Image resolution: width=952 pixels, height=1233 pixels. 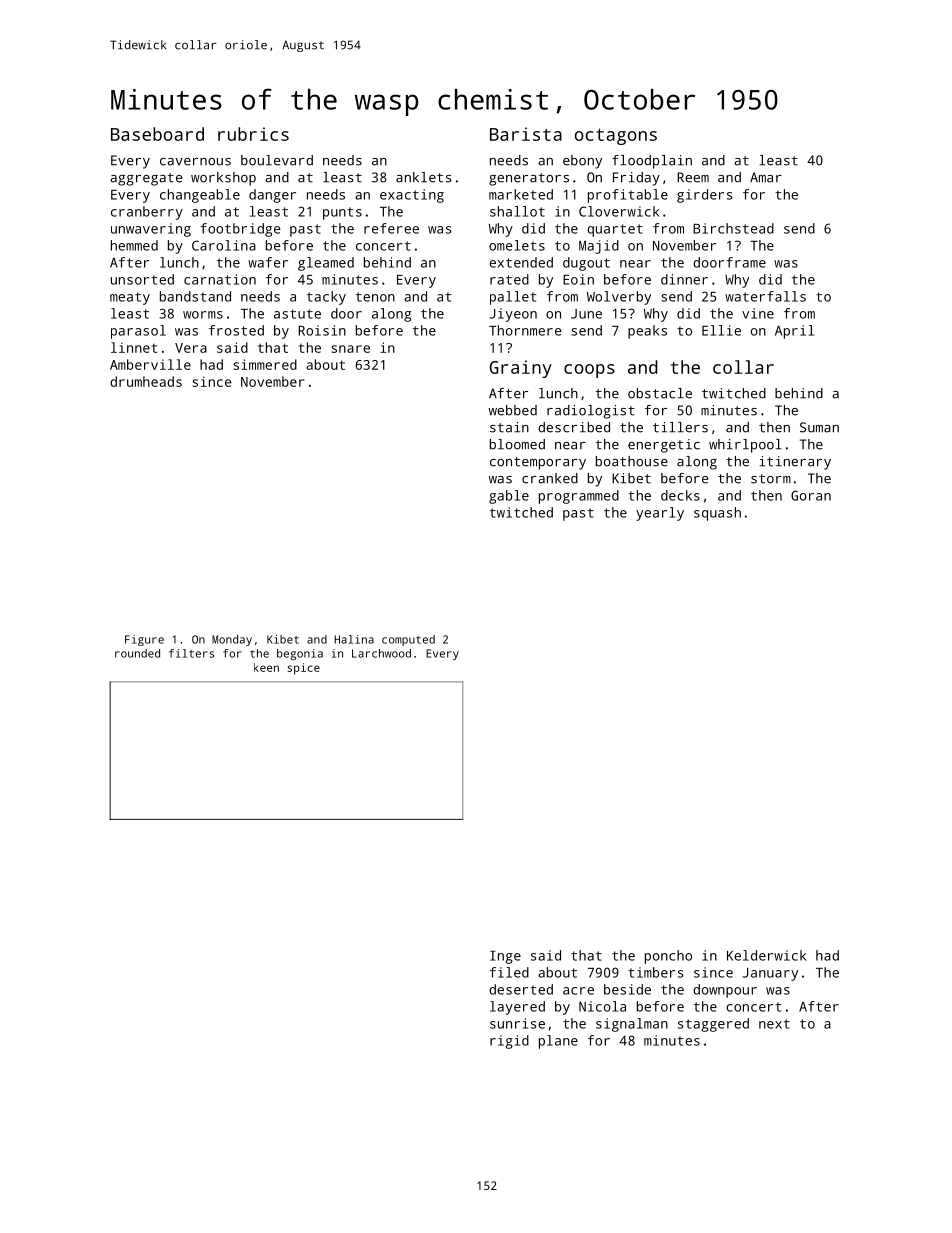 What do you see at coordinates (381, 653) in the image?
I see `Larchwood` at bounding box center [381, 653].
